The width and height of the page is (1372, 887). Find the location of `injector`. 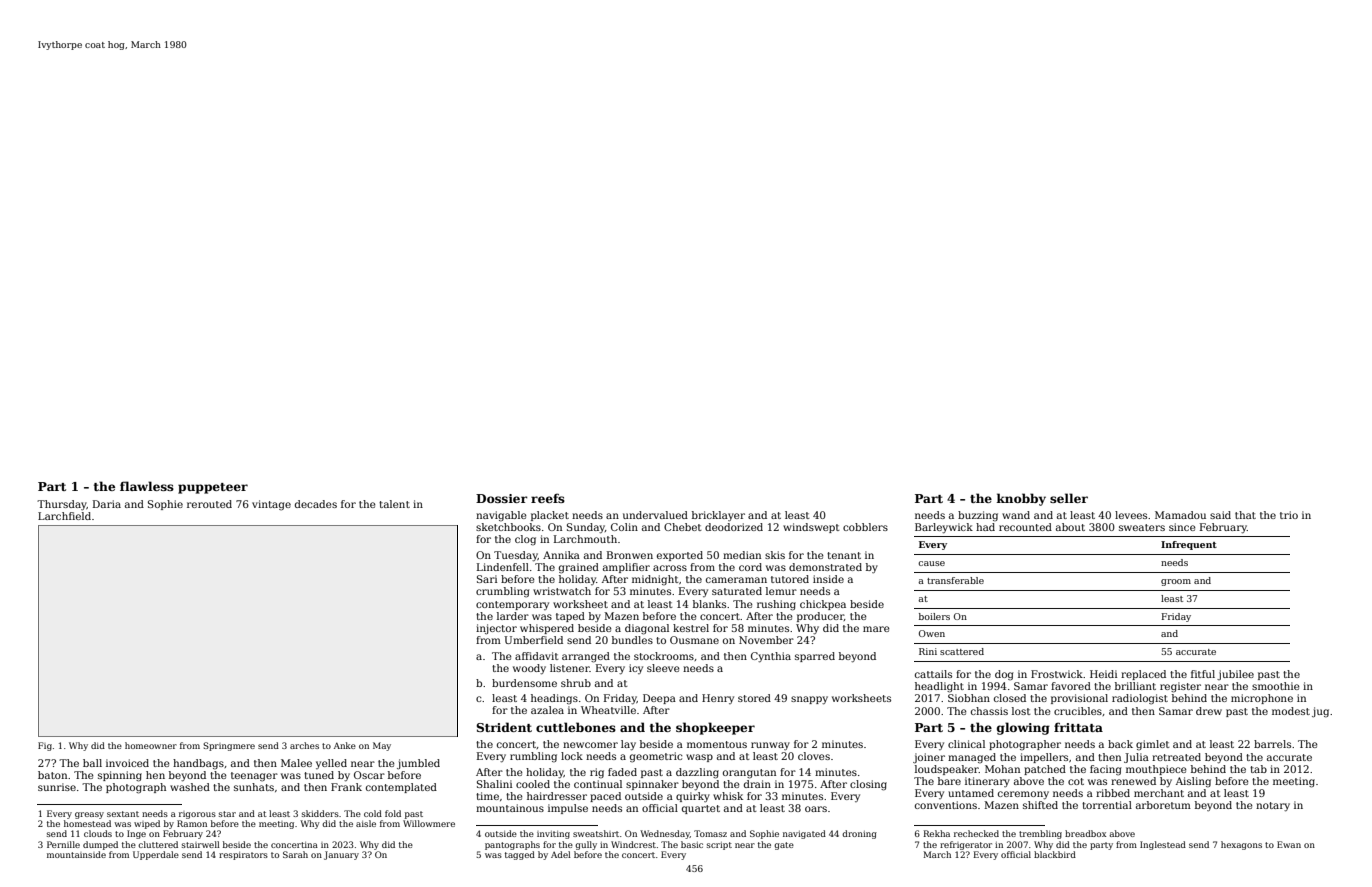

injector is located at coordinates (496, 629).
